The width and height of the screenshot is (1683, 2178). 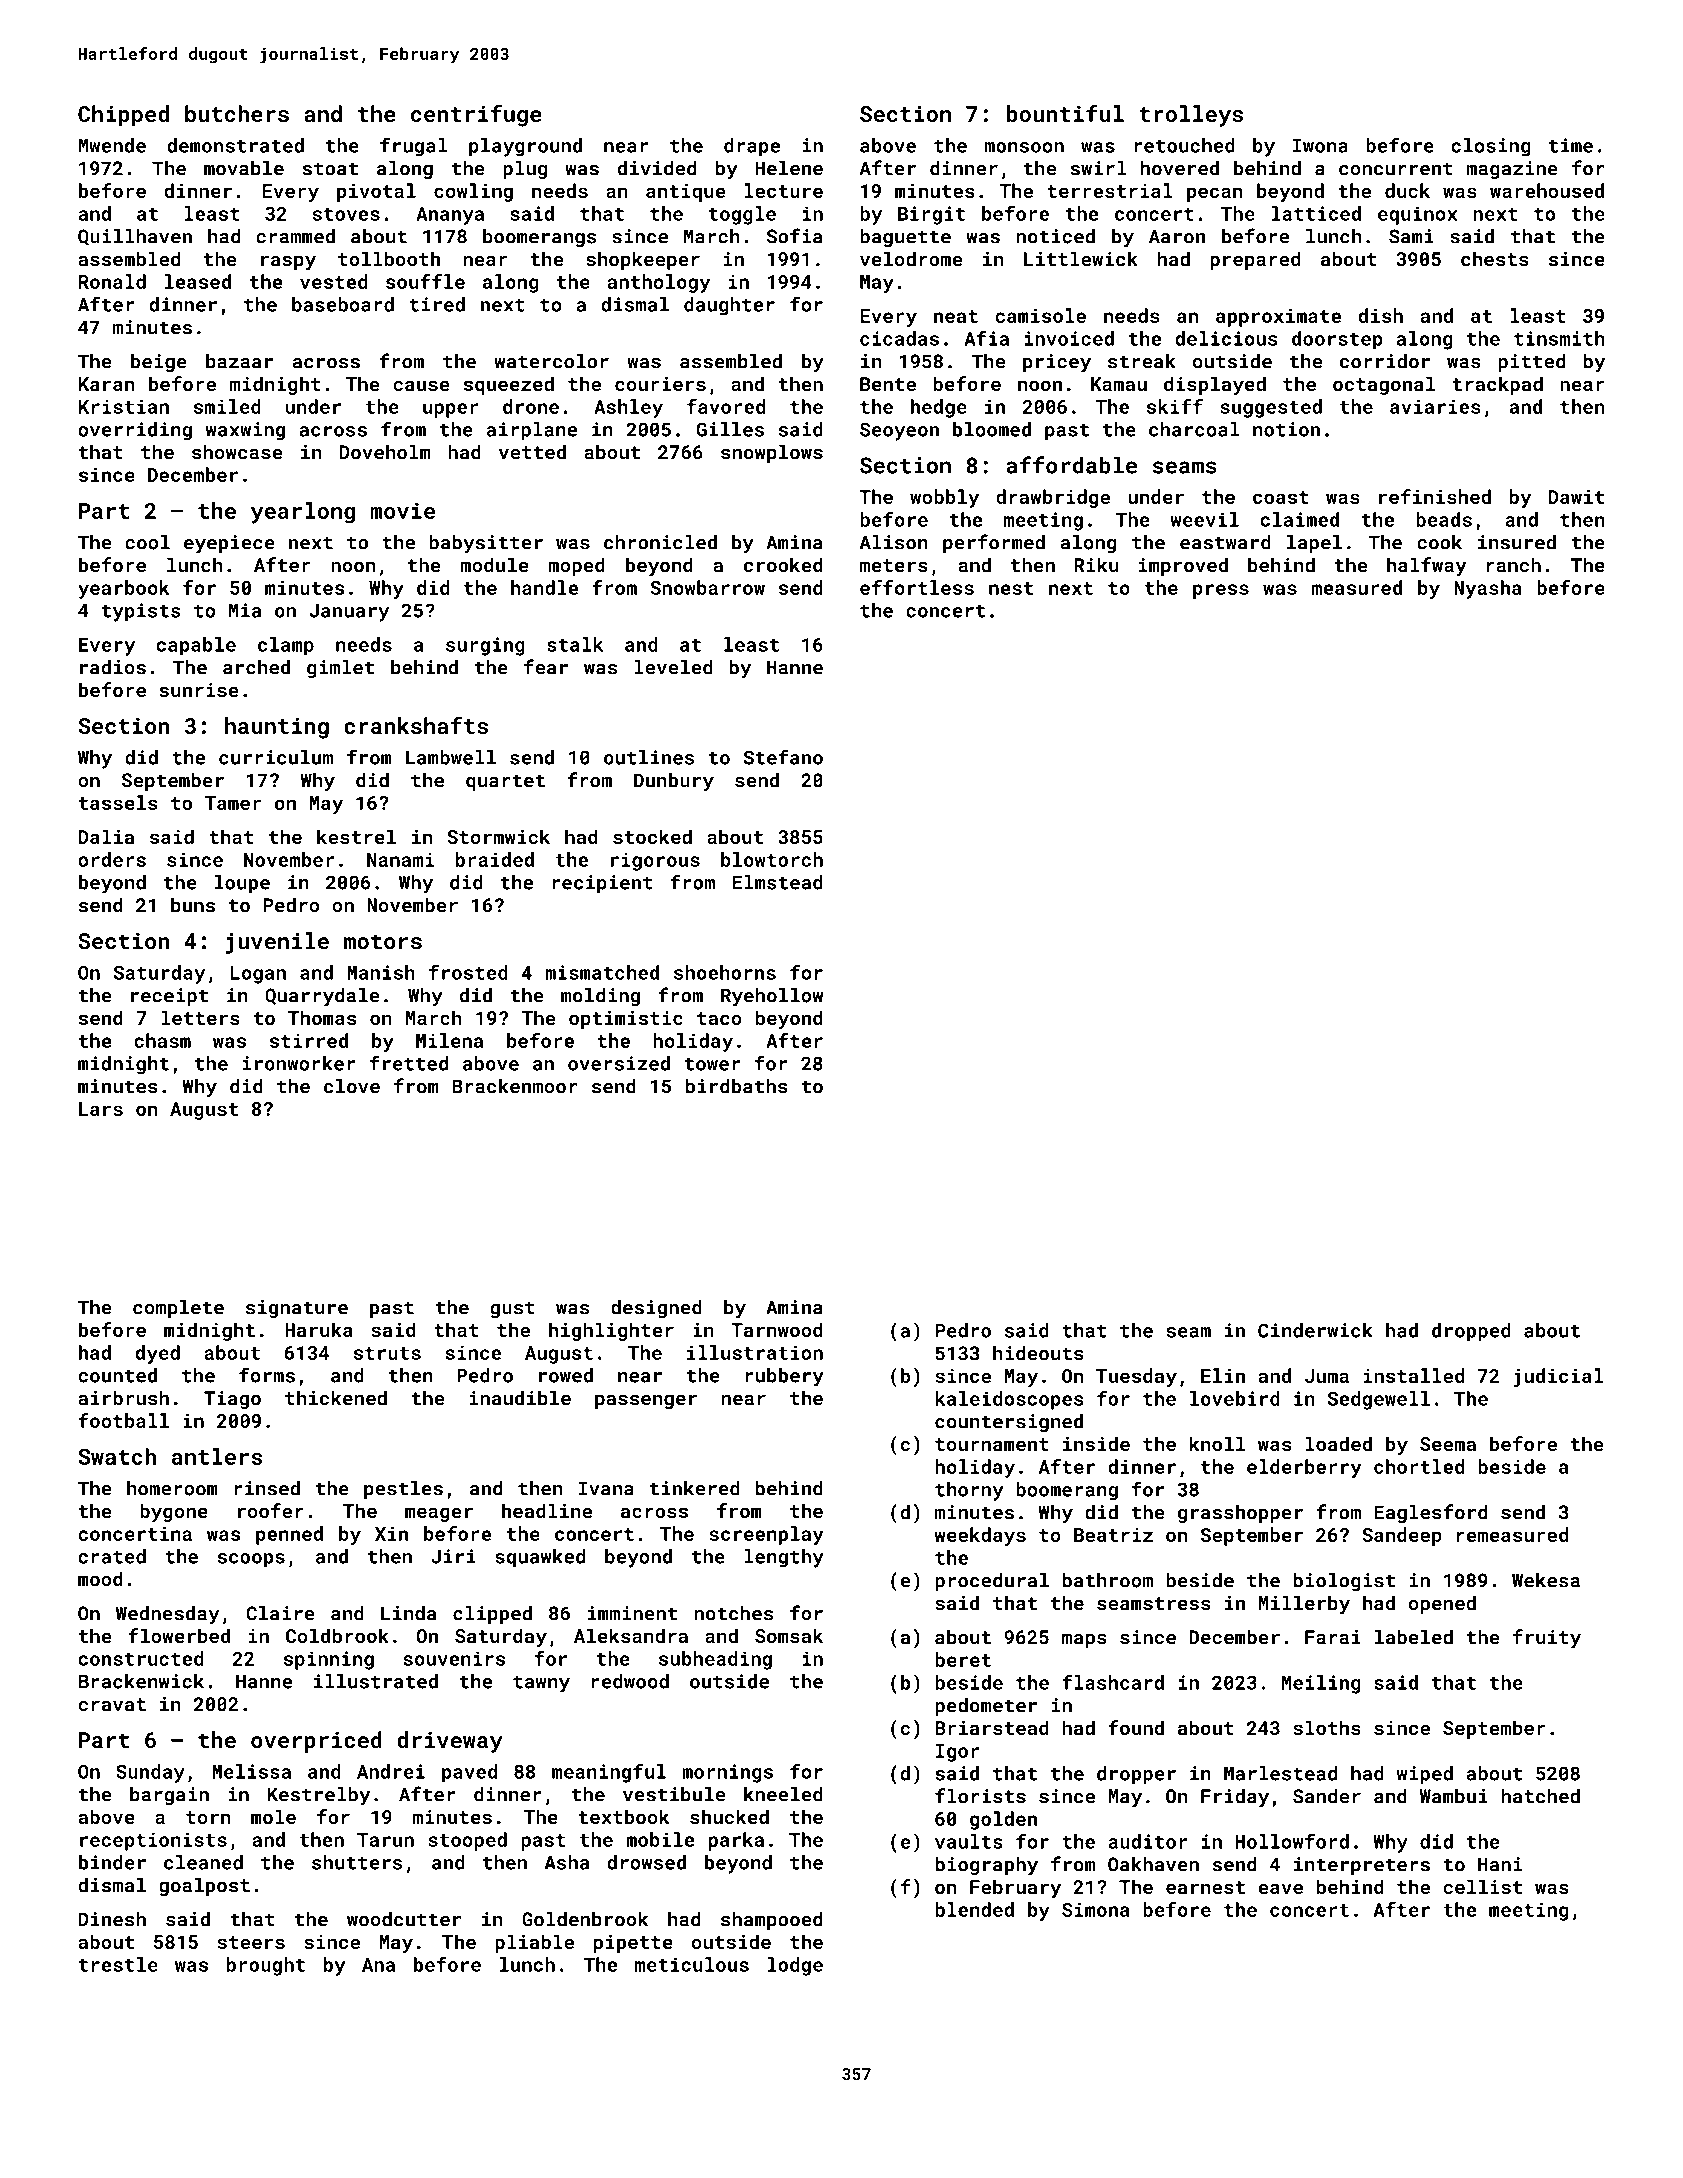 I want to click on trestle, so click(x=118, y=1964).
